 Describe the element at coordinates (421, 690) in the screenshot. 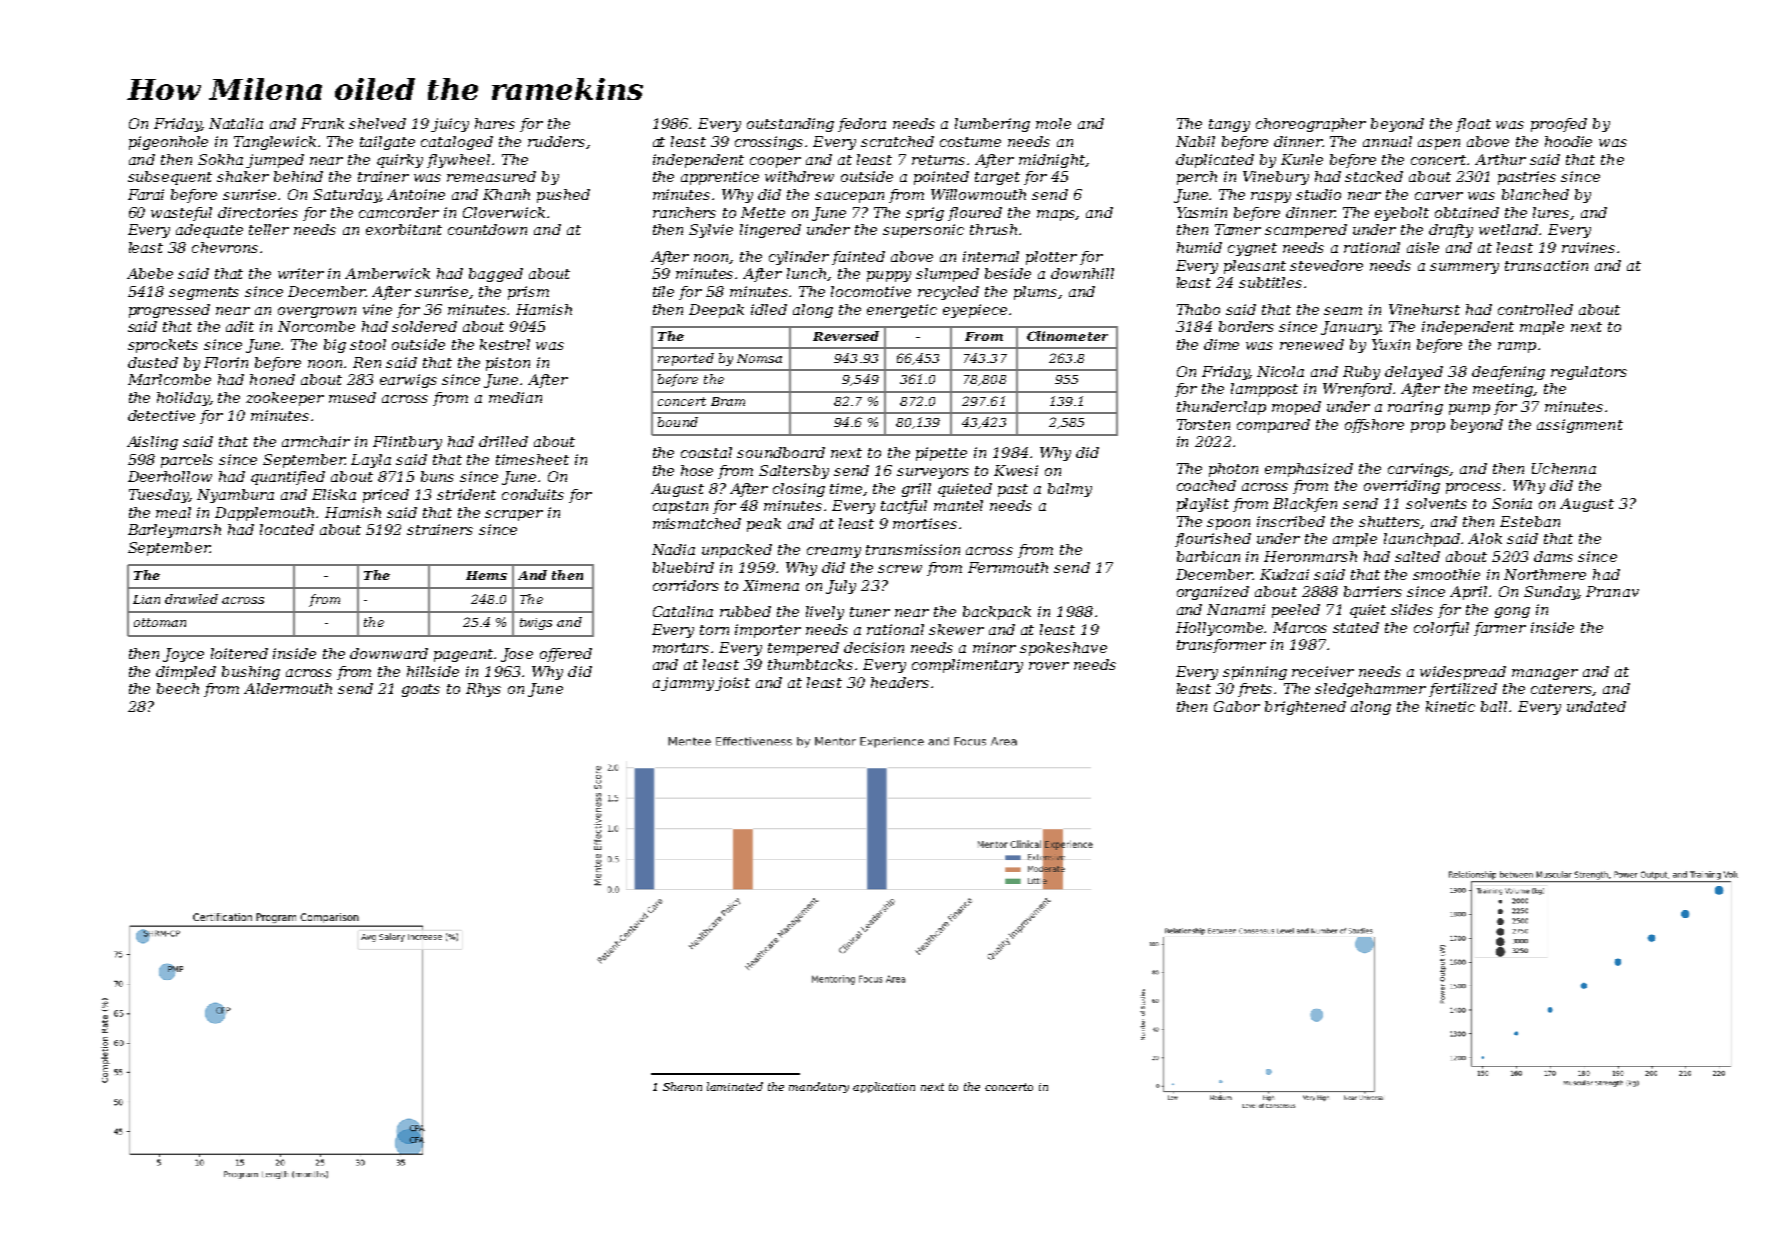

I see `goats` at that location.
